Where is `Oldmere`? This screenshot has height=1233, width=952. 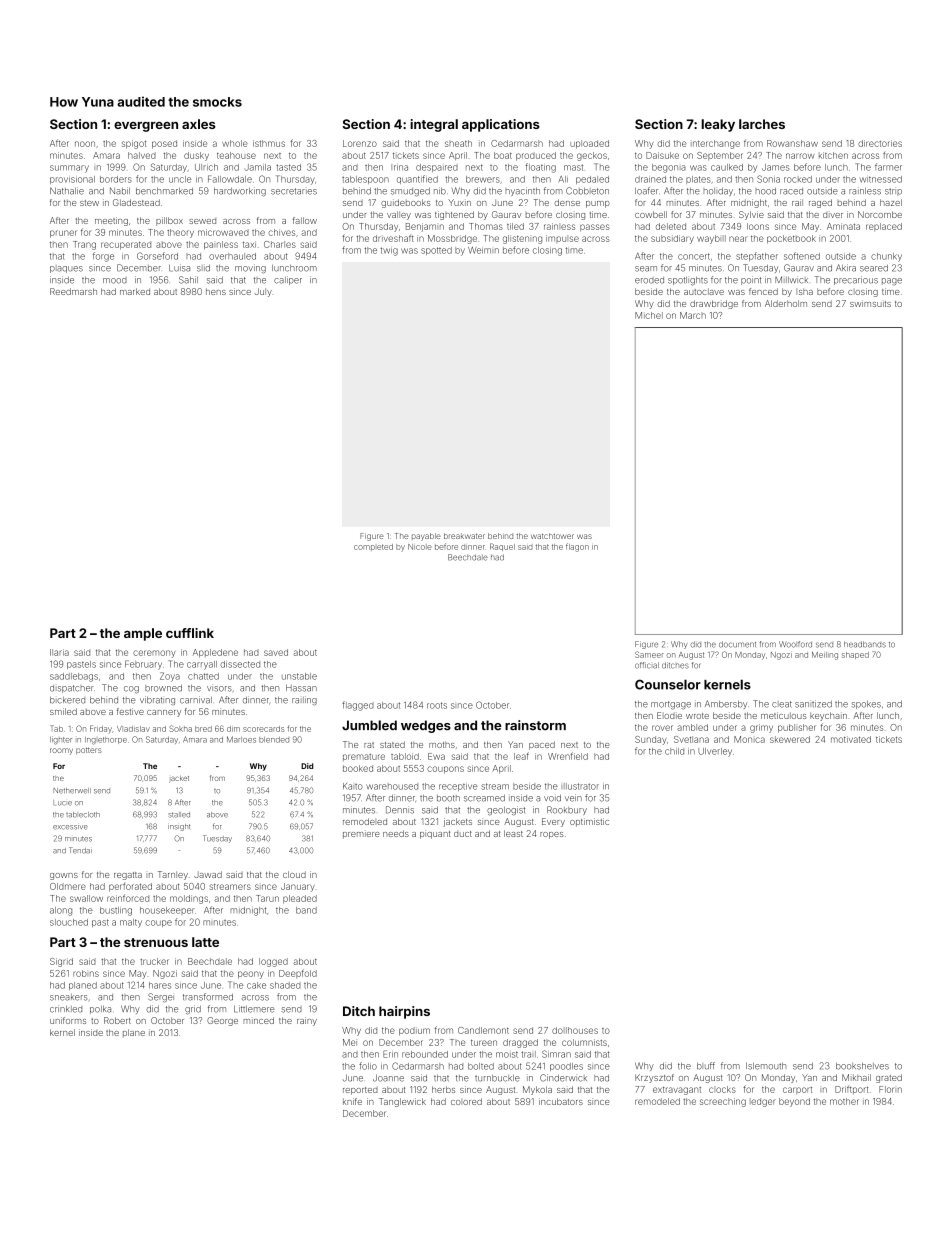 Oldmere is located at coordinates (68, 886).
